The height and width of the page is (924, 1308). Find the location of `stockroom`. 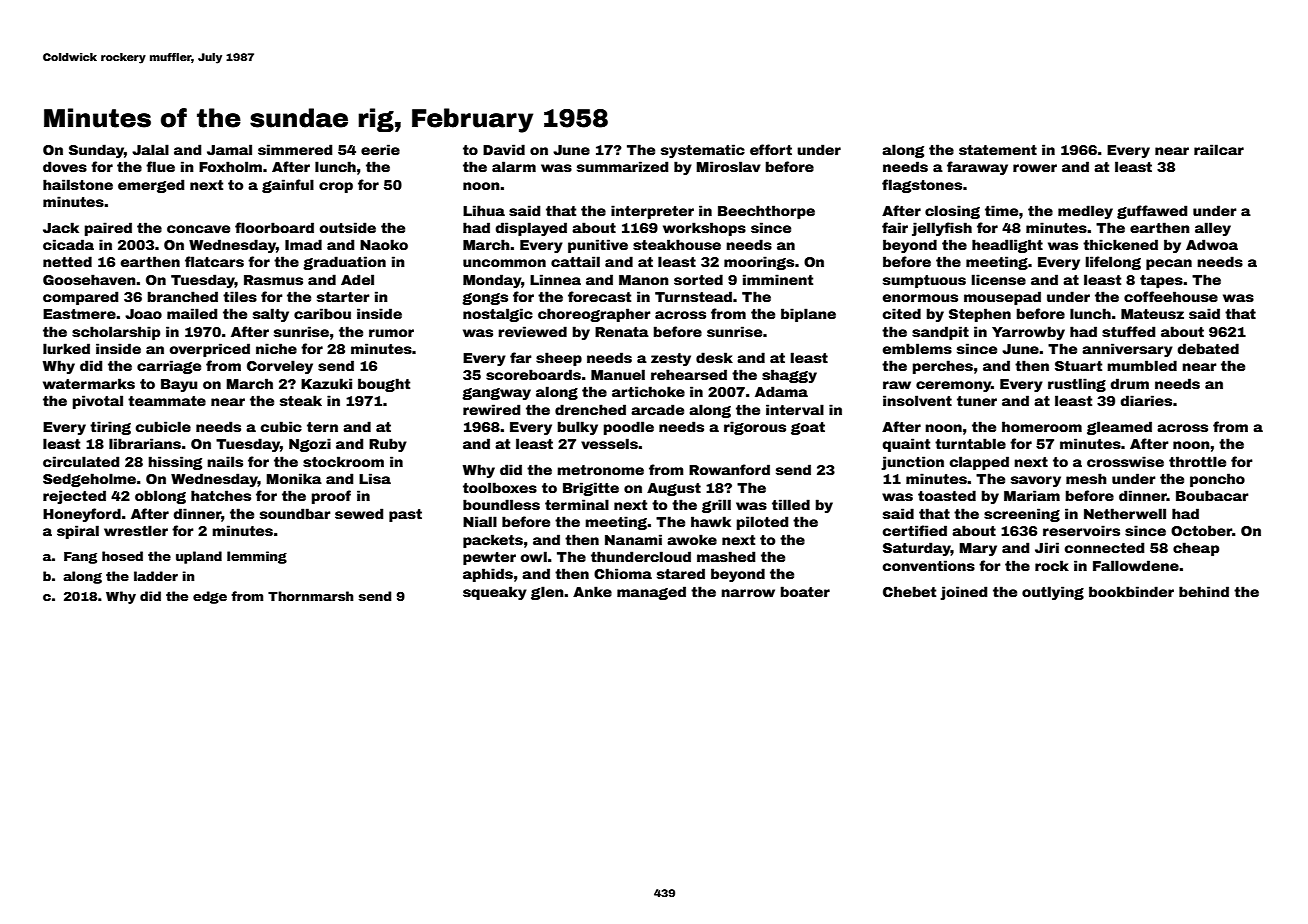

stockroom is located at coordinates (343, 461).
